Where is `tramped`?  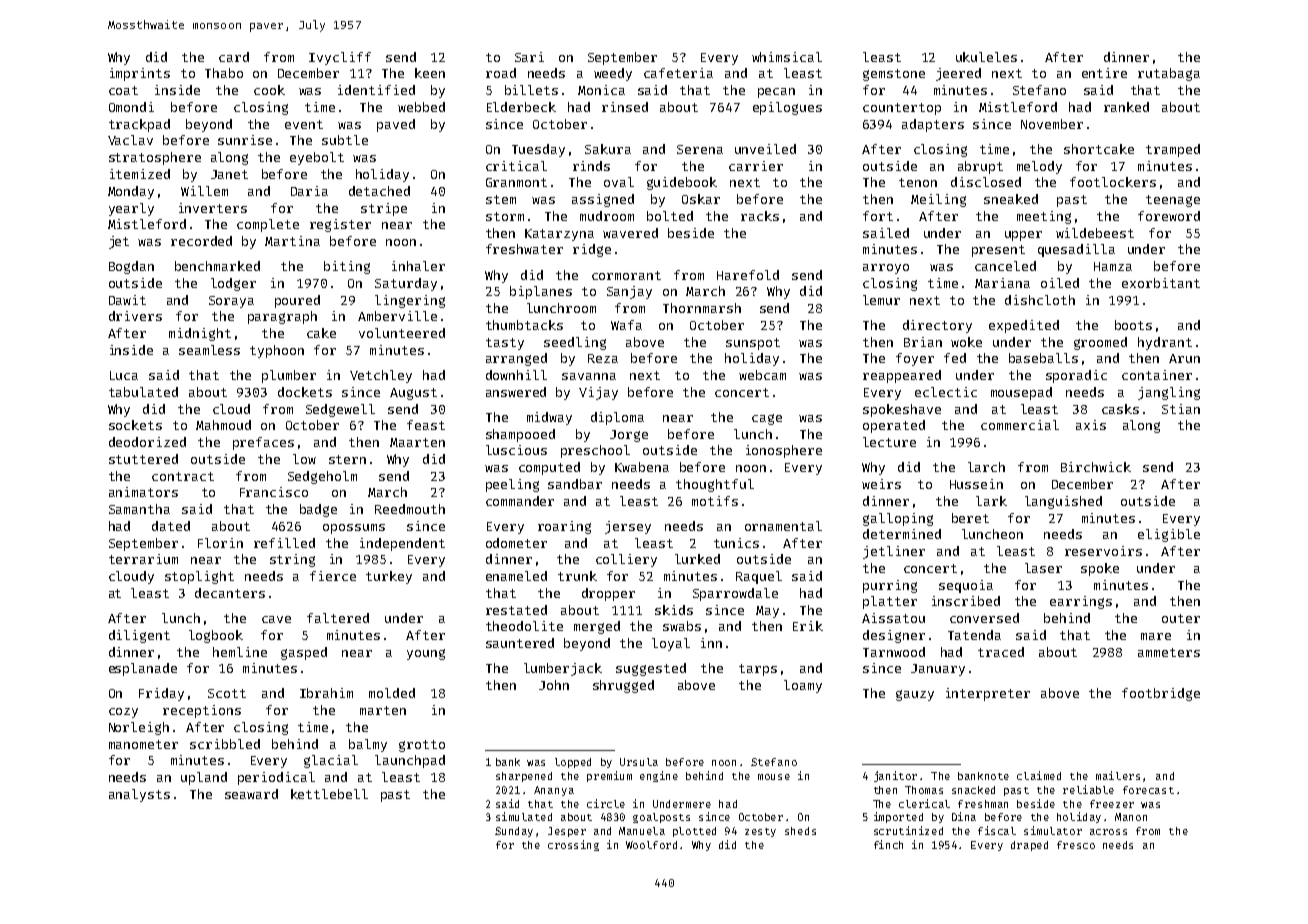
tramped is located at coordinates (1173, 150).
